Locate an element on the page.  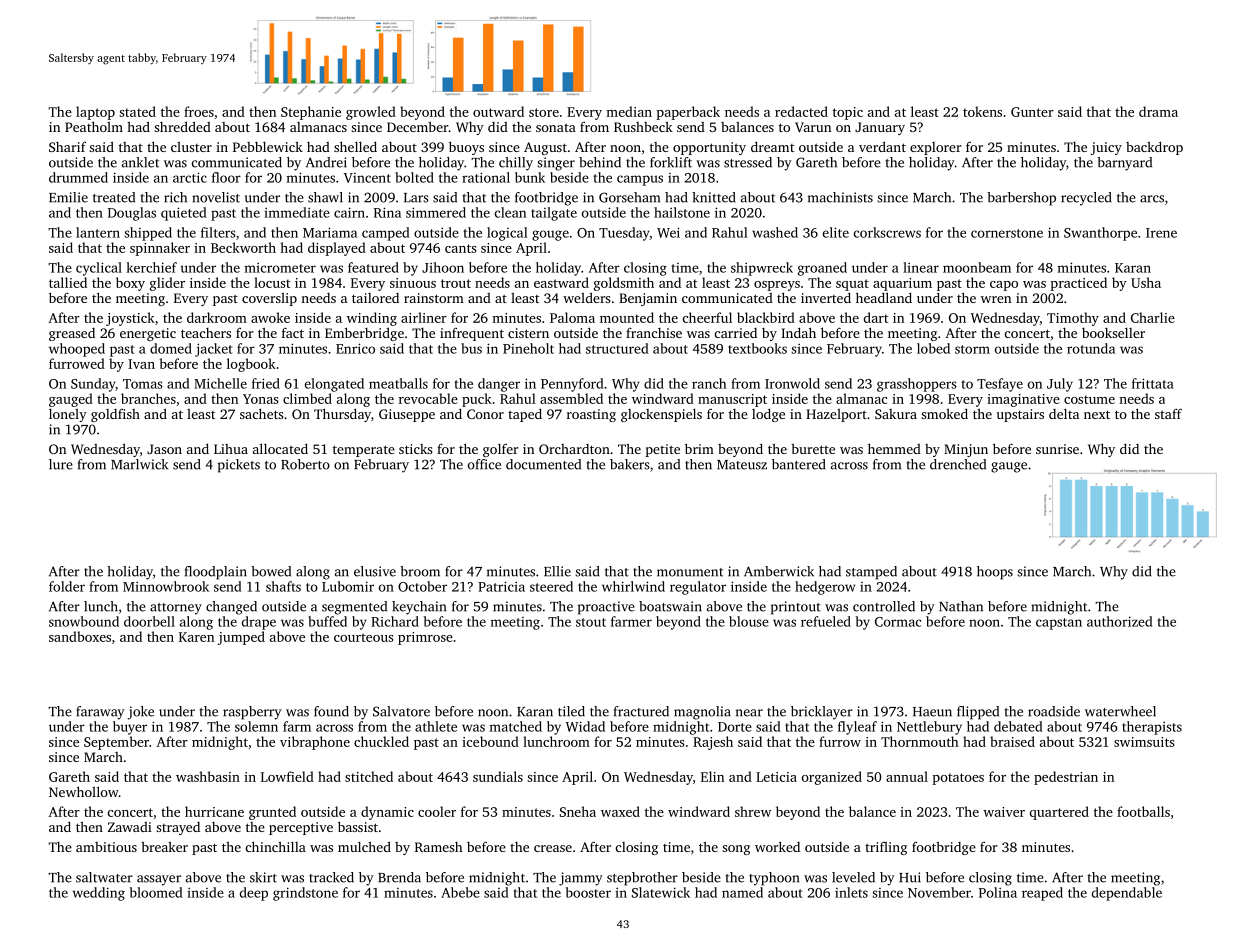
grindstone is located at coordinates (305, 894).
